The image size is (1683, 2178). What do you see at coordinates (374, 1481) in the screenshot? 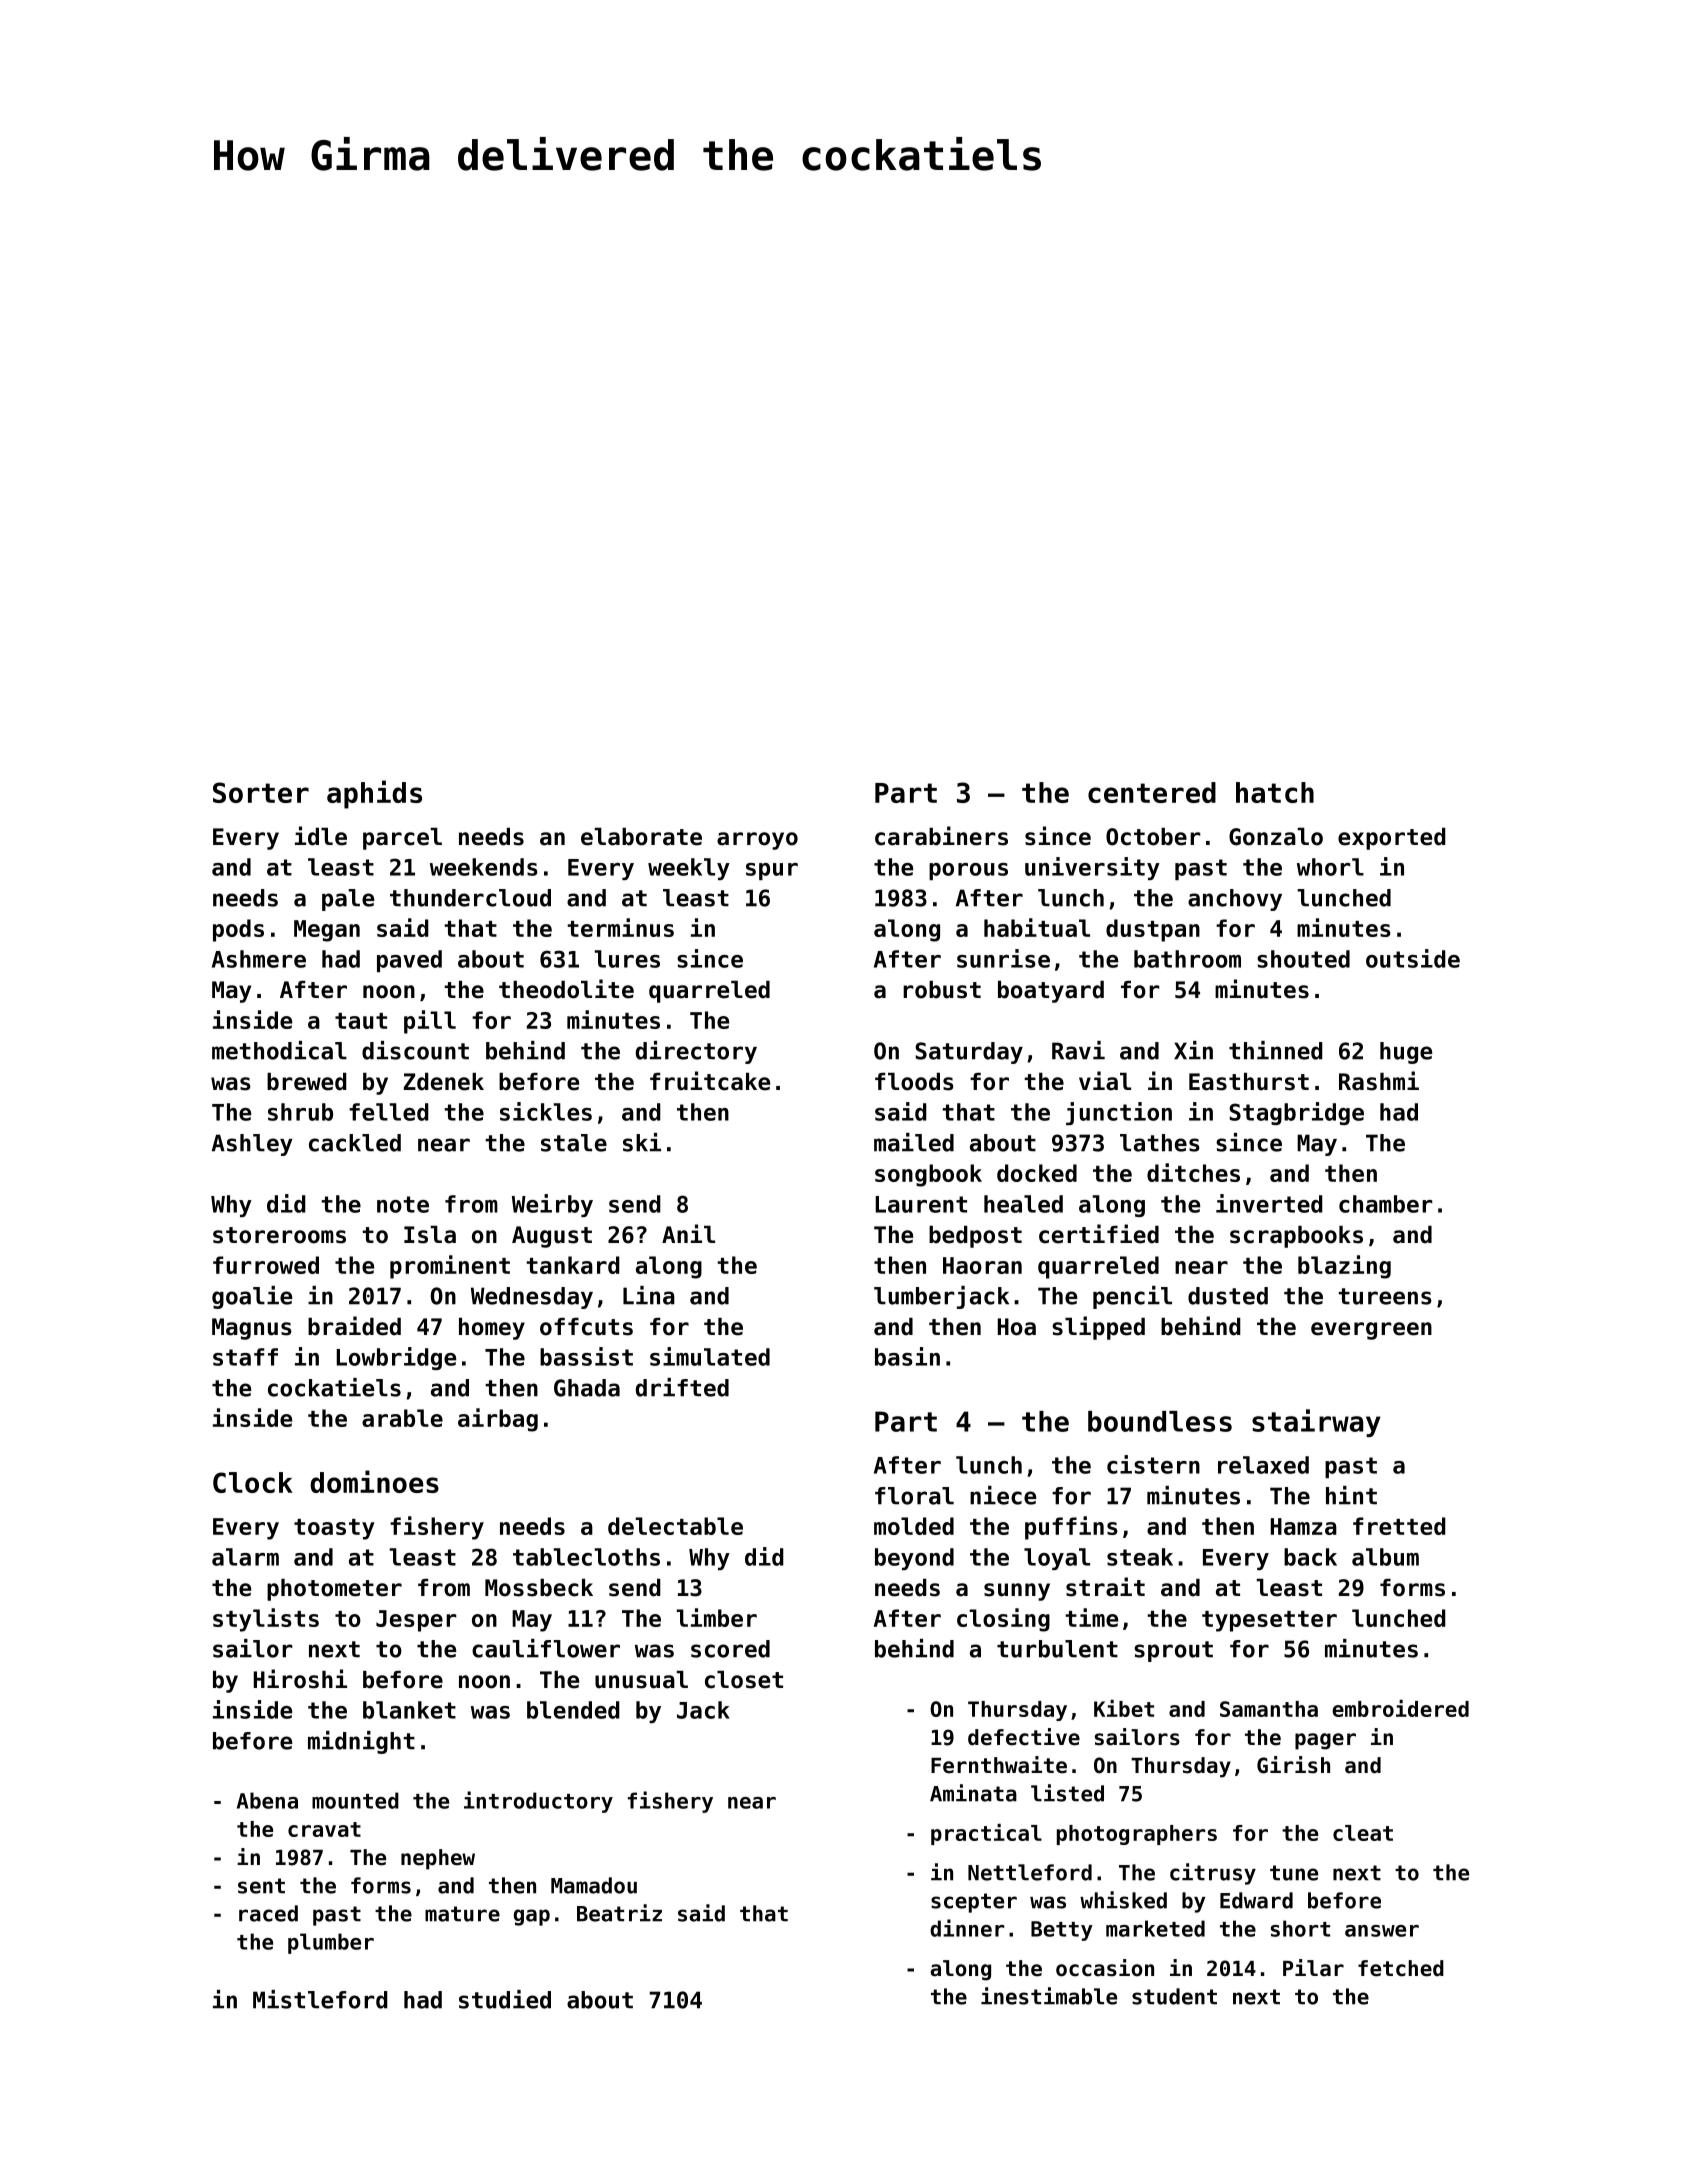
I see `dominoes` at bounding box center [374, 1481].
